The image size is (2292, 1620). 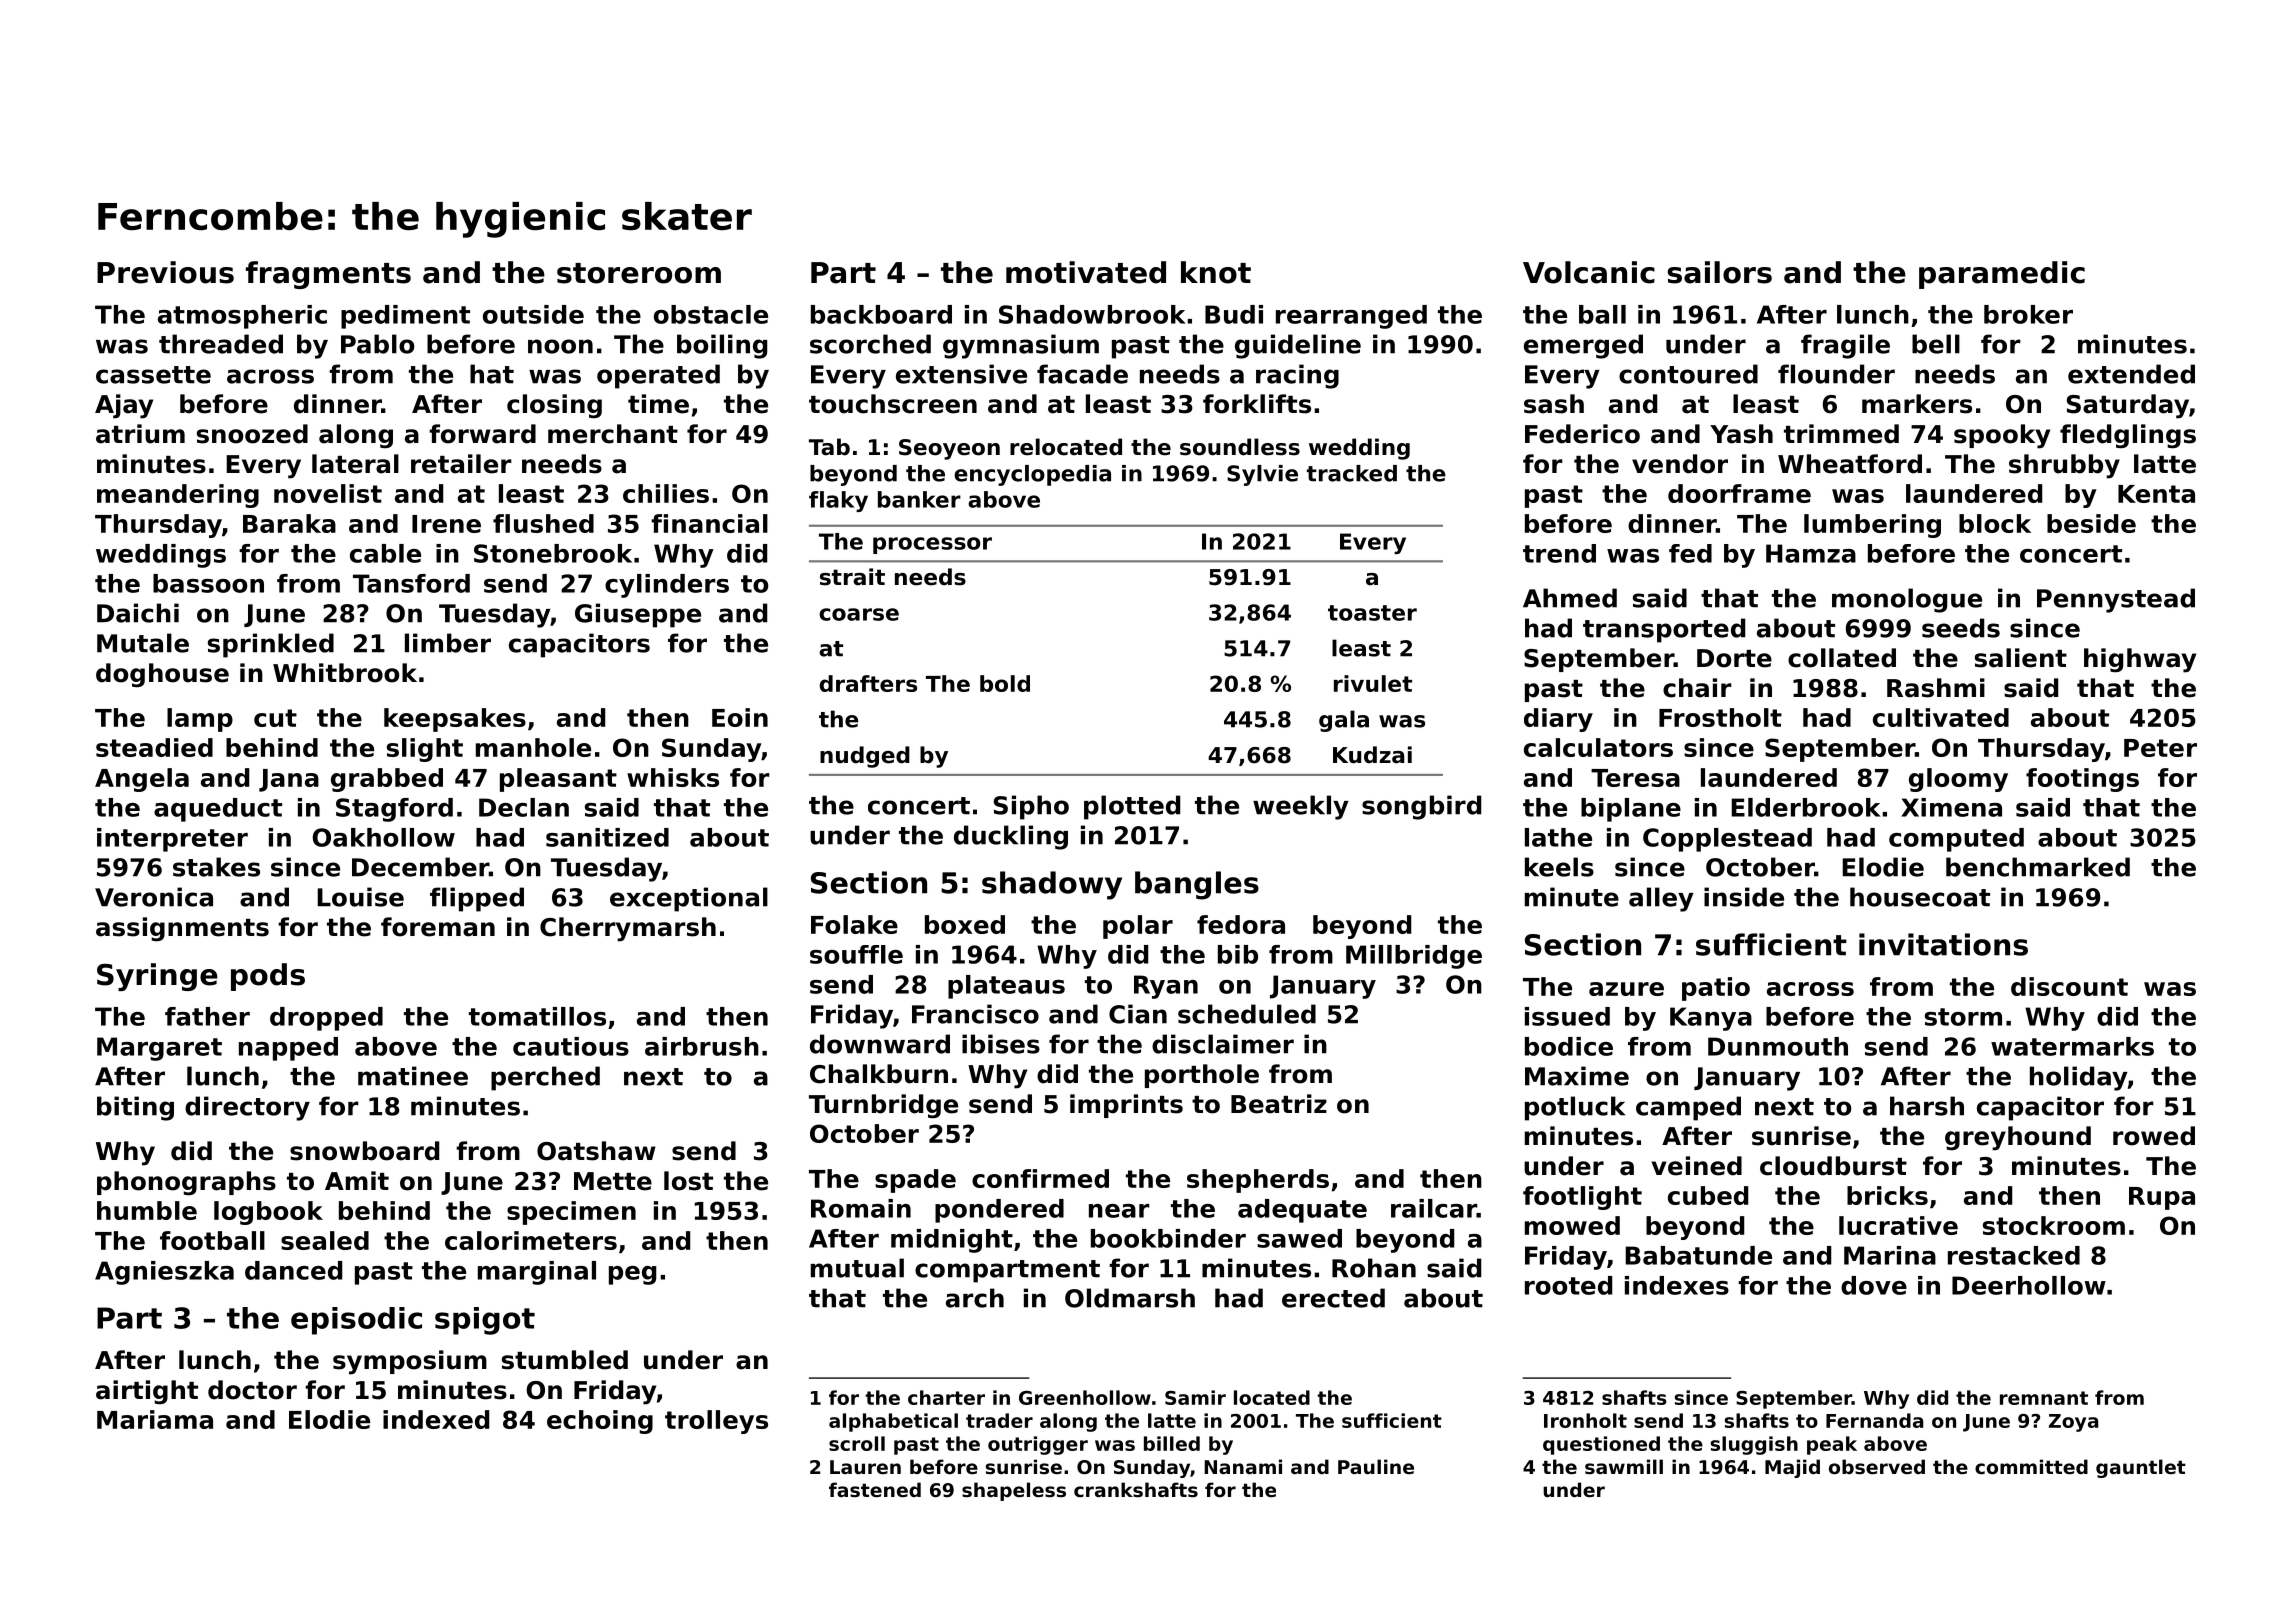 What do you see at coordinates (1021, 346) in the document?
I see `gymnasium` at bounding box center [1021, 346].
